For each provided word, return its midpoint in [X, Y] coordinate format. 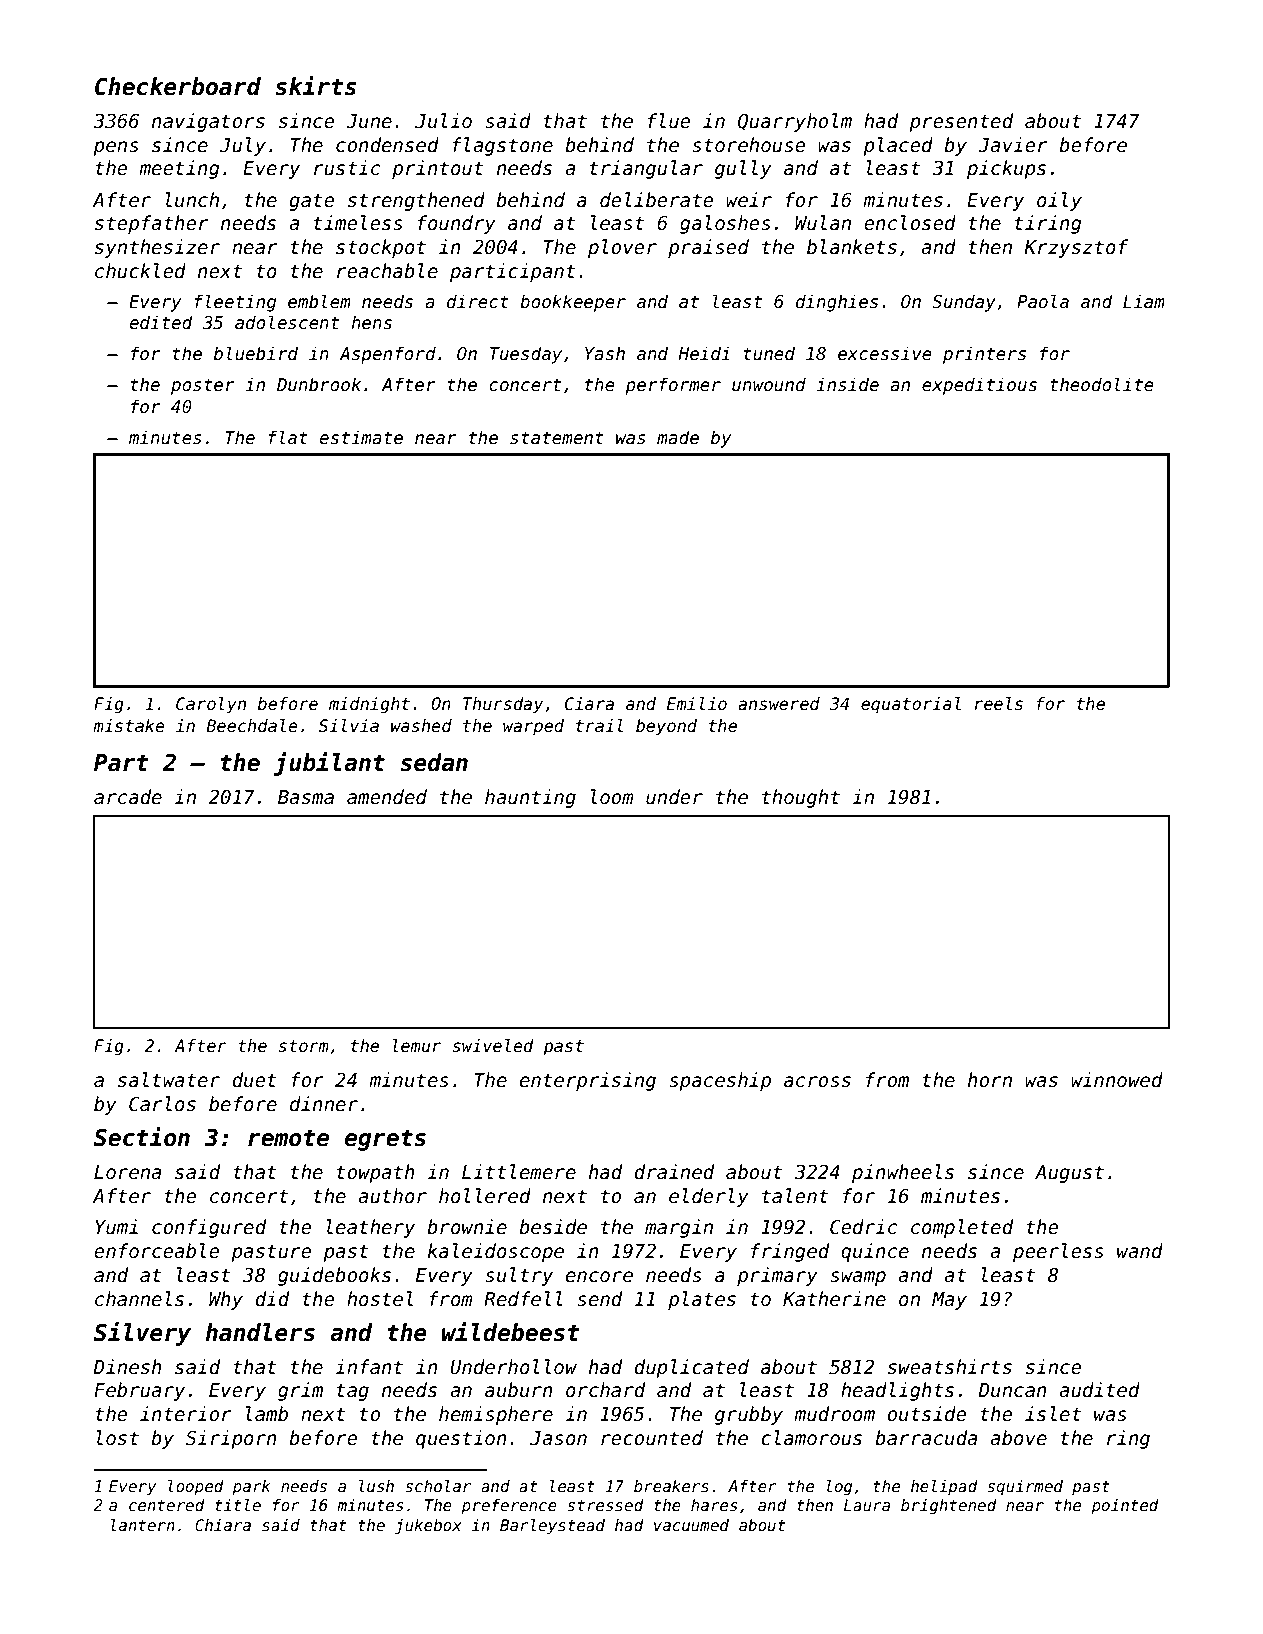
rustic [347, 168]
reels [999, 704]
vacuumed [691, 1525]
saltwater [169, 1080]
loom [612, 797]
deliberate [656, 200]
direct [478, 301]
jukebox [428, 1526]
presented [961, 122]
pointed [1125, 1506]
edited [161, 322]
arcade [128, 797]
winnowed [1117, 1080]
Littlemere [519, 1172]
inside [847, 384]
